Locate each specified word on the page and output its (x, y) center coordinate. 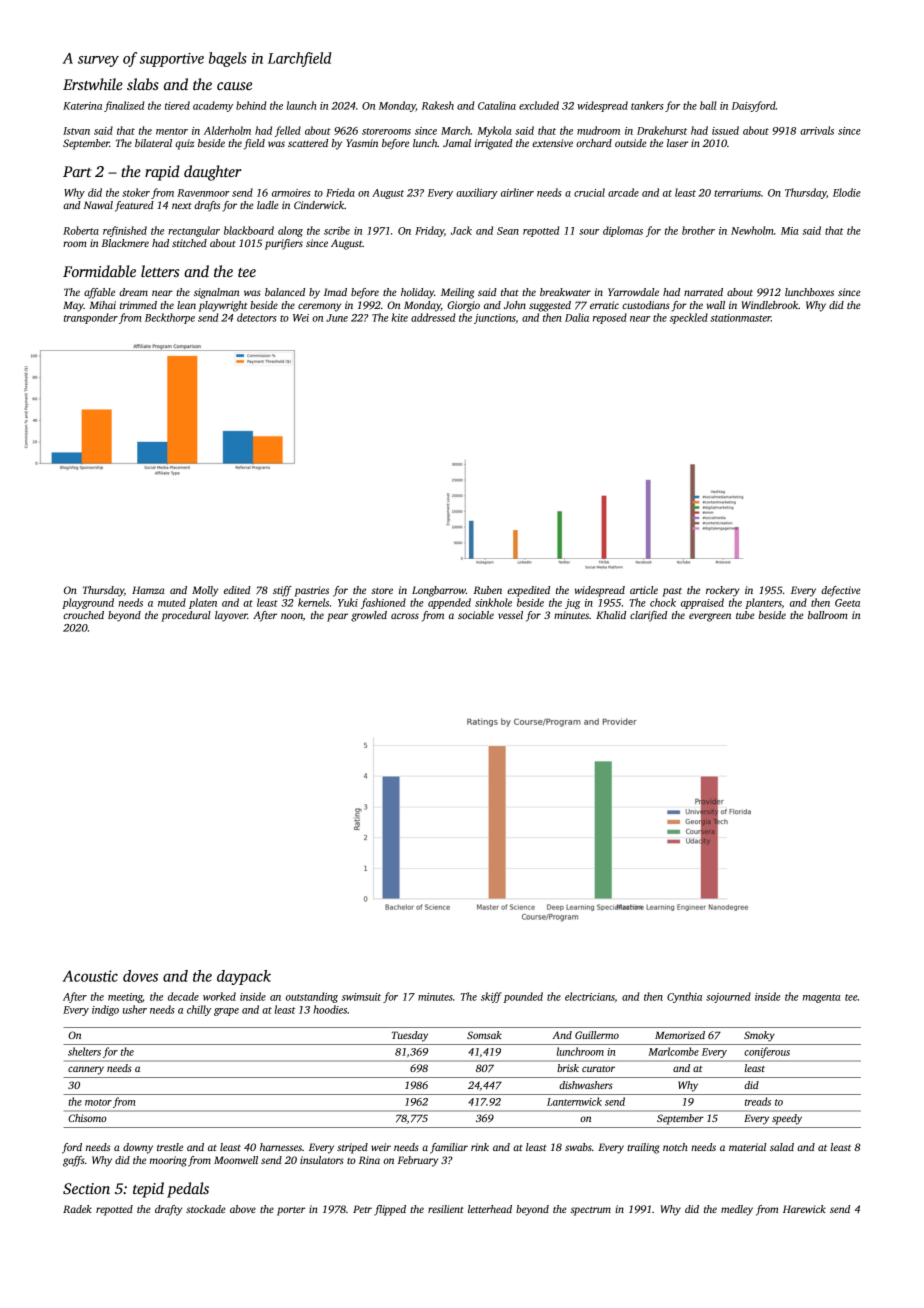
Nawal (98, 205)
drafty (168, 1210)
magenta (822, 998)
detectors (257, 317)
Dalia (577, 317)
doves (140, 976)
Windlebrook (770, 305)
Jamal (457, 143)
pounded (523, 997)
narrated (703, 292)
